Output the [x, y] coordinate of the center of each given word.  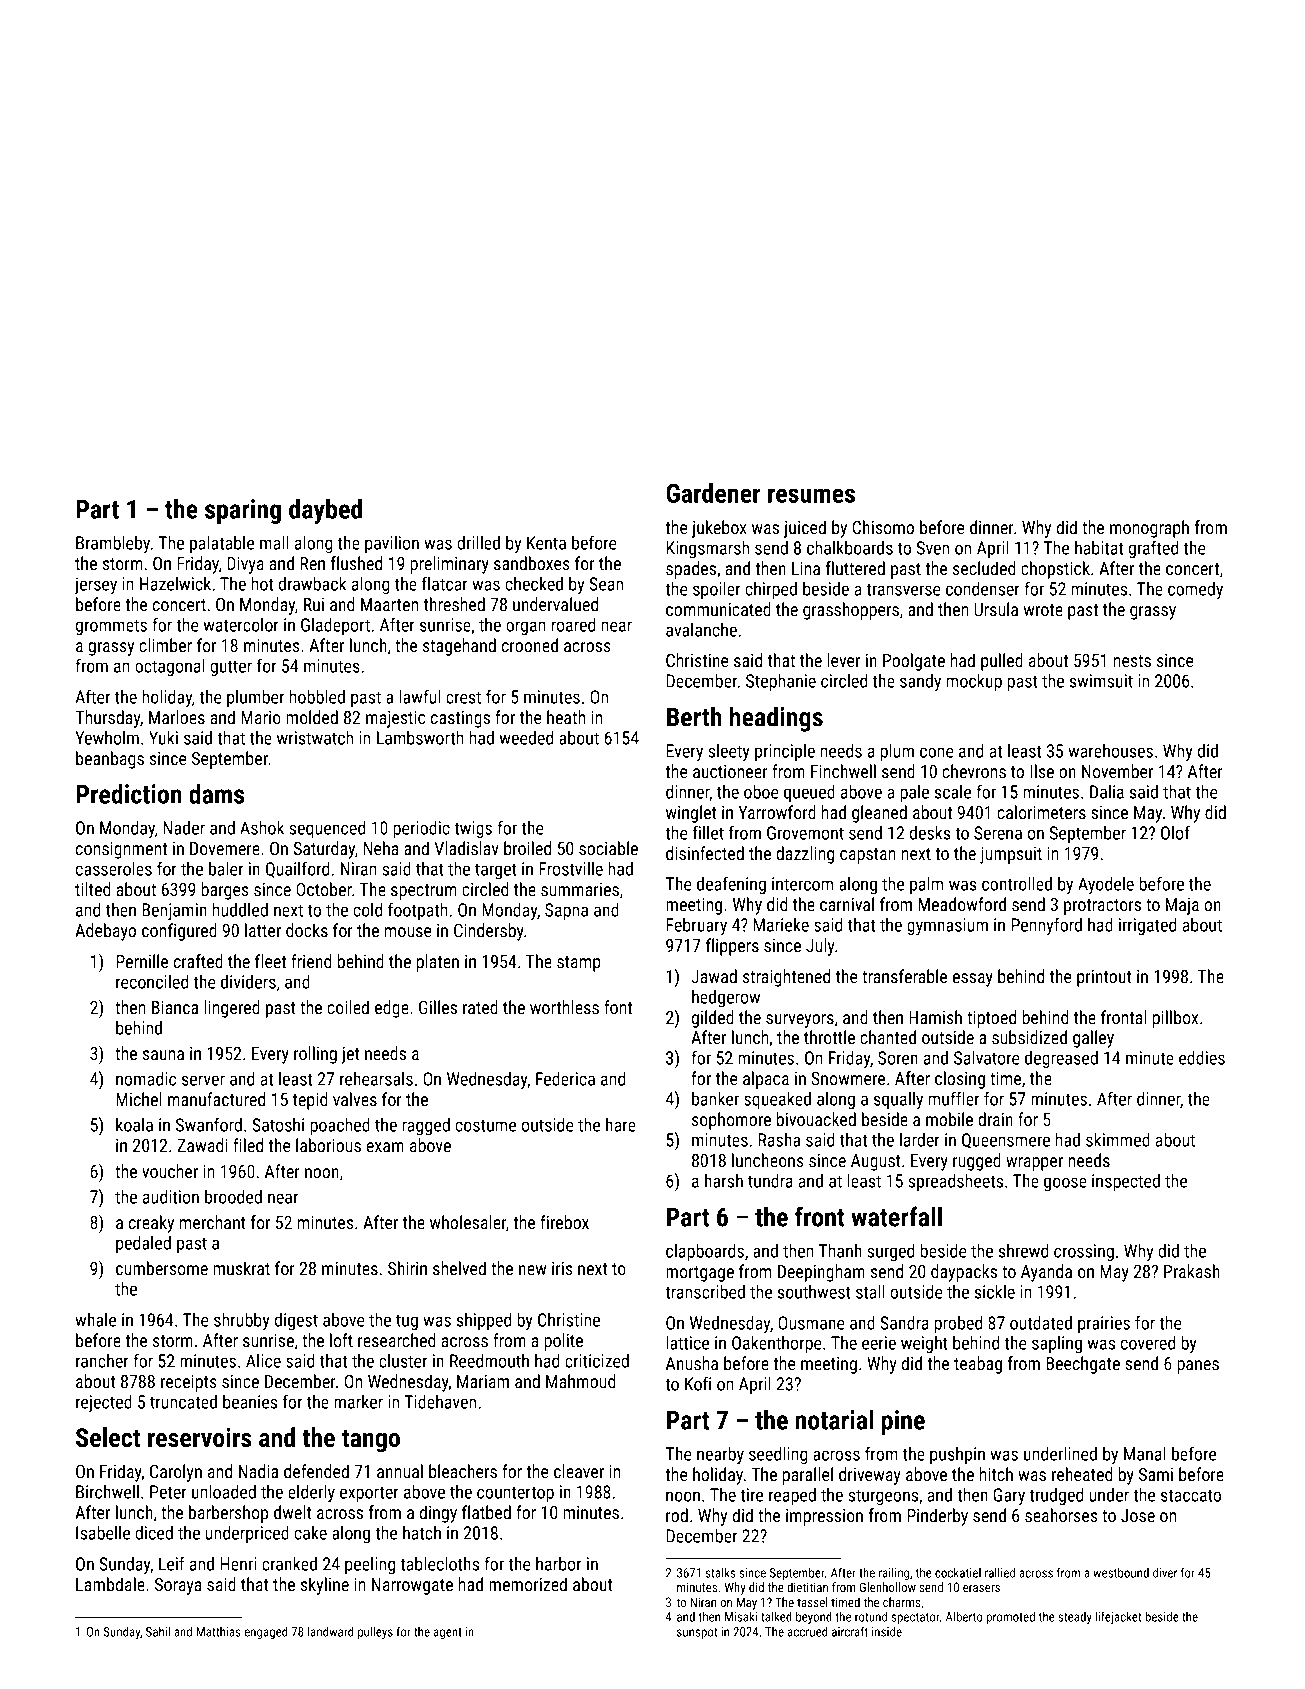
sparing [243, 511]
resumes [811, 495]
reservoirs [200, 1437]
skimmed [1118, 1140]
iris [562, 1268]
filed [248, 1145]
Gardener [713, 493]
